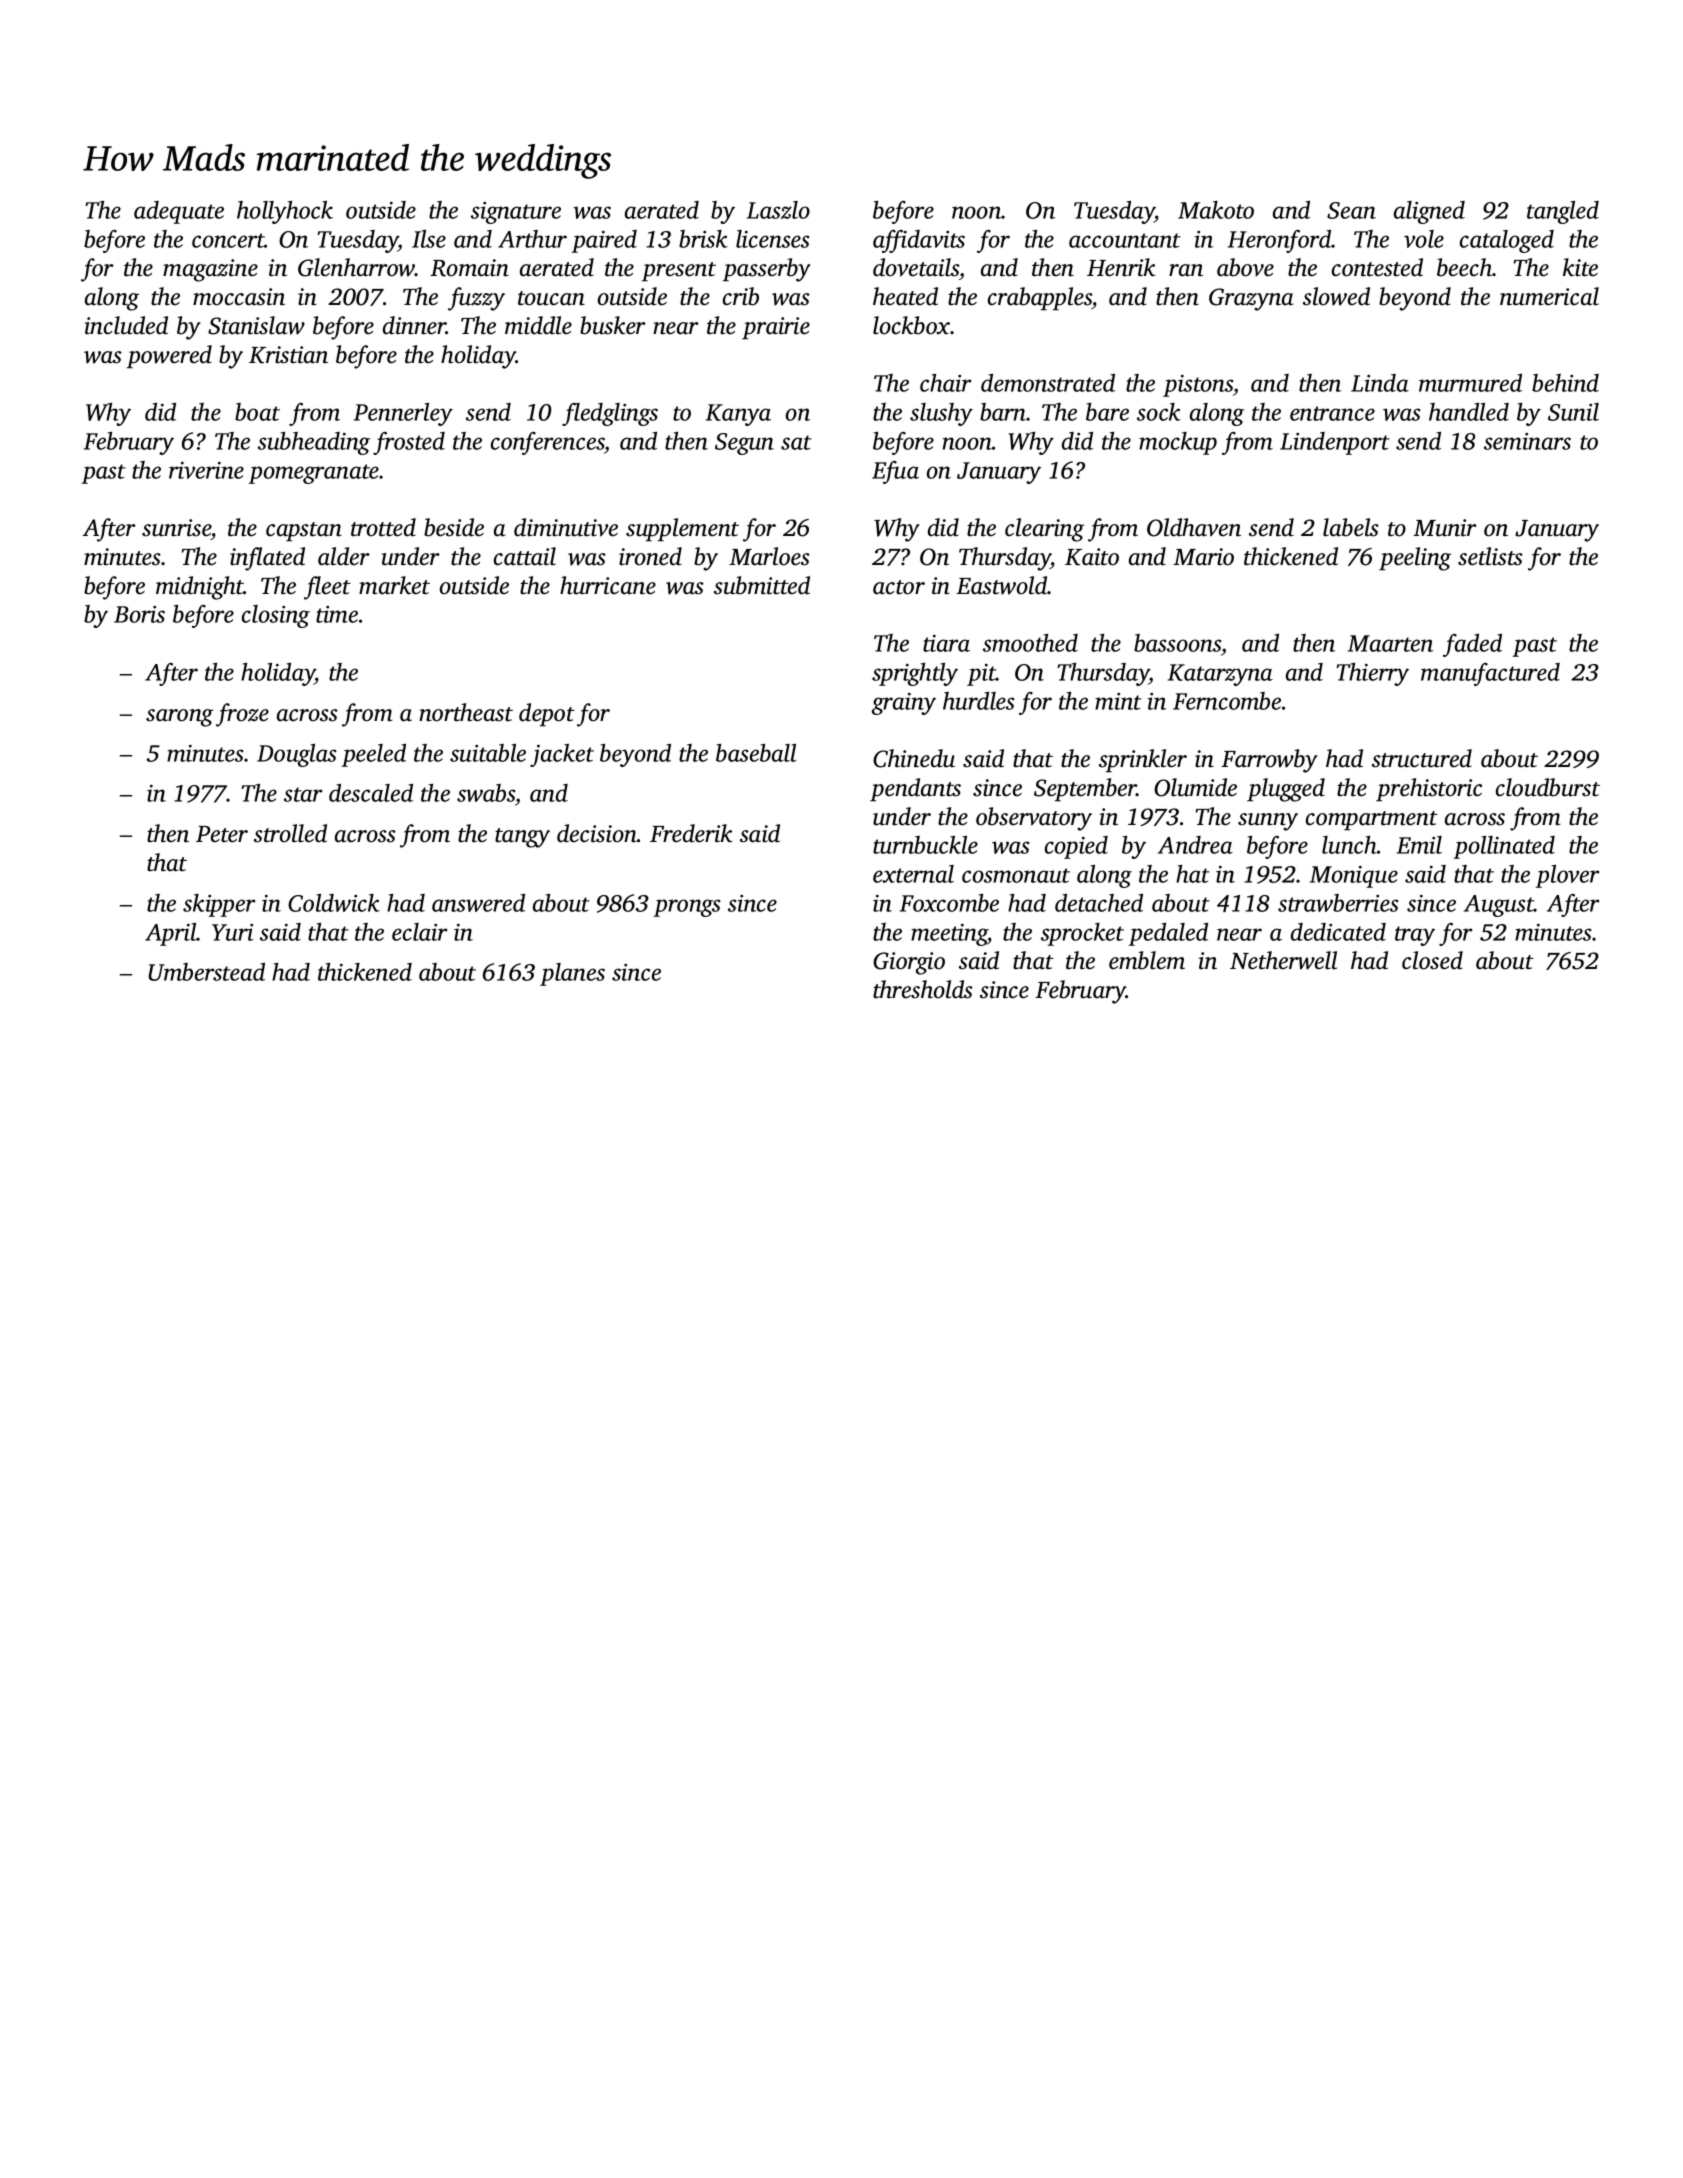 This screenshot has width=1683, height=2178. What do you see at coordinates (403, 414) in the screenshot?
I see `Pennerley` at bounding box center [403, 414].
